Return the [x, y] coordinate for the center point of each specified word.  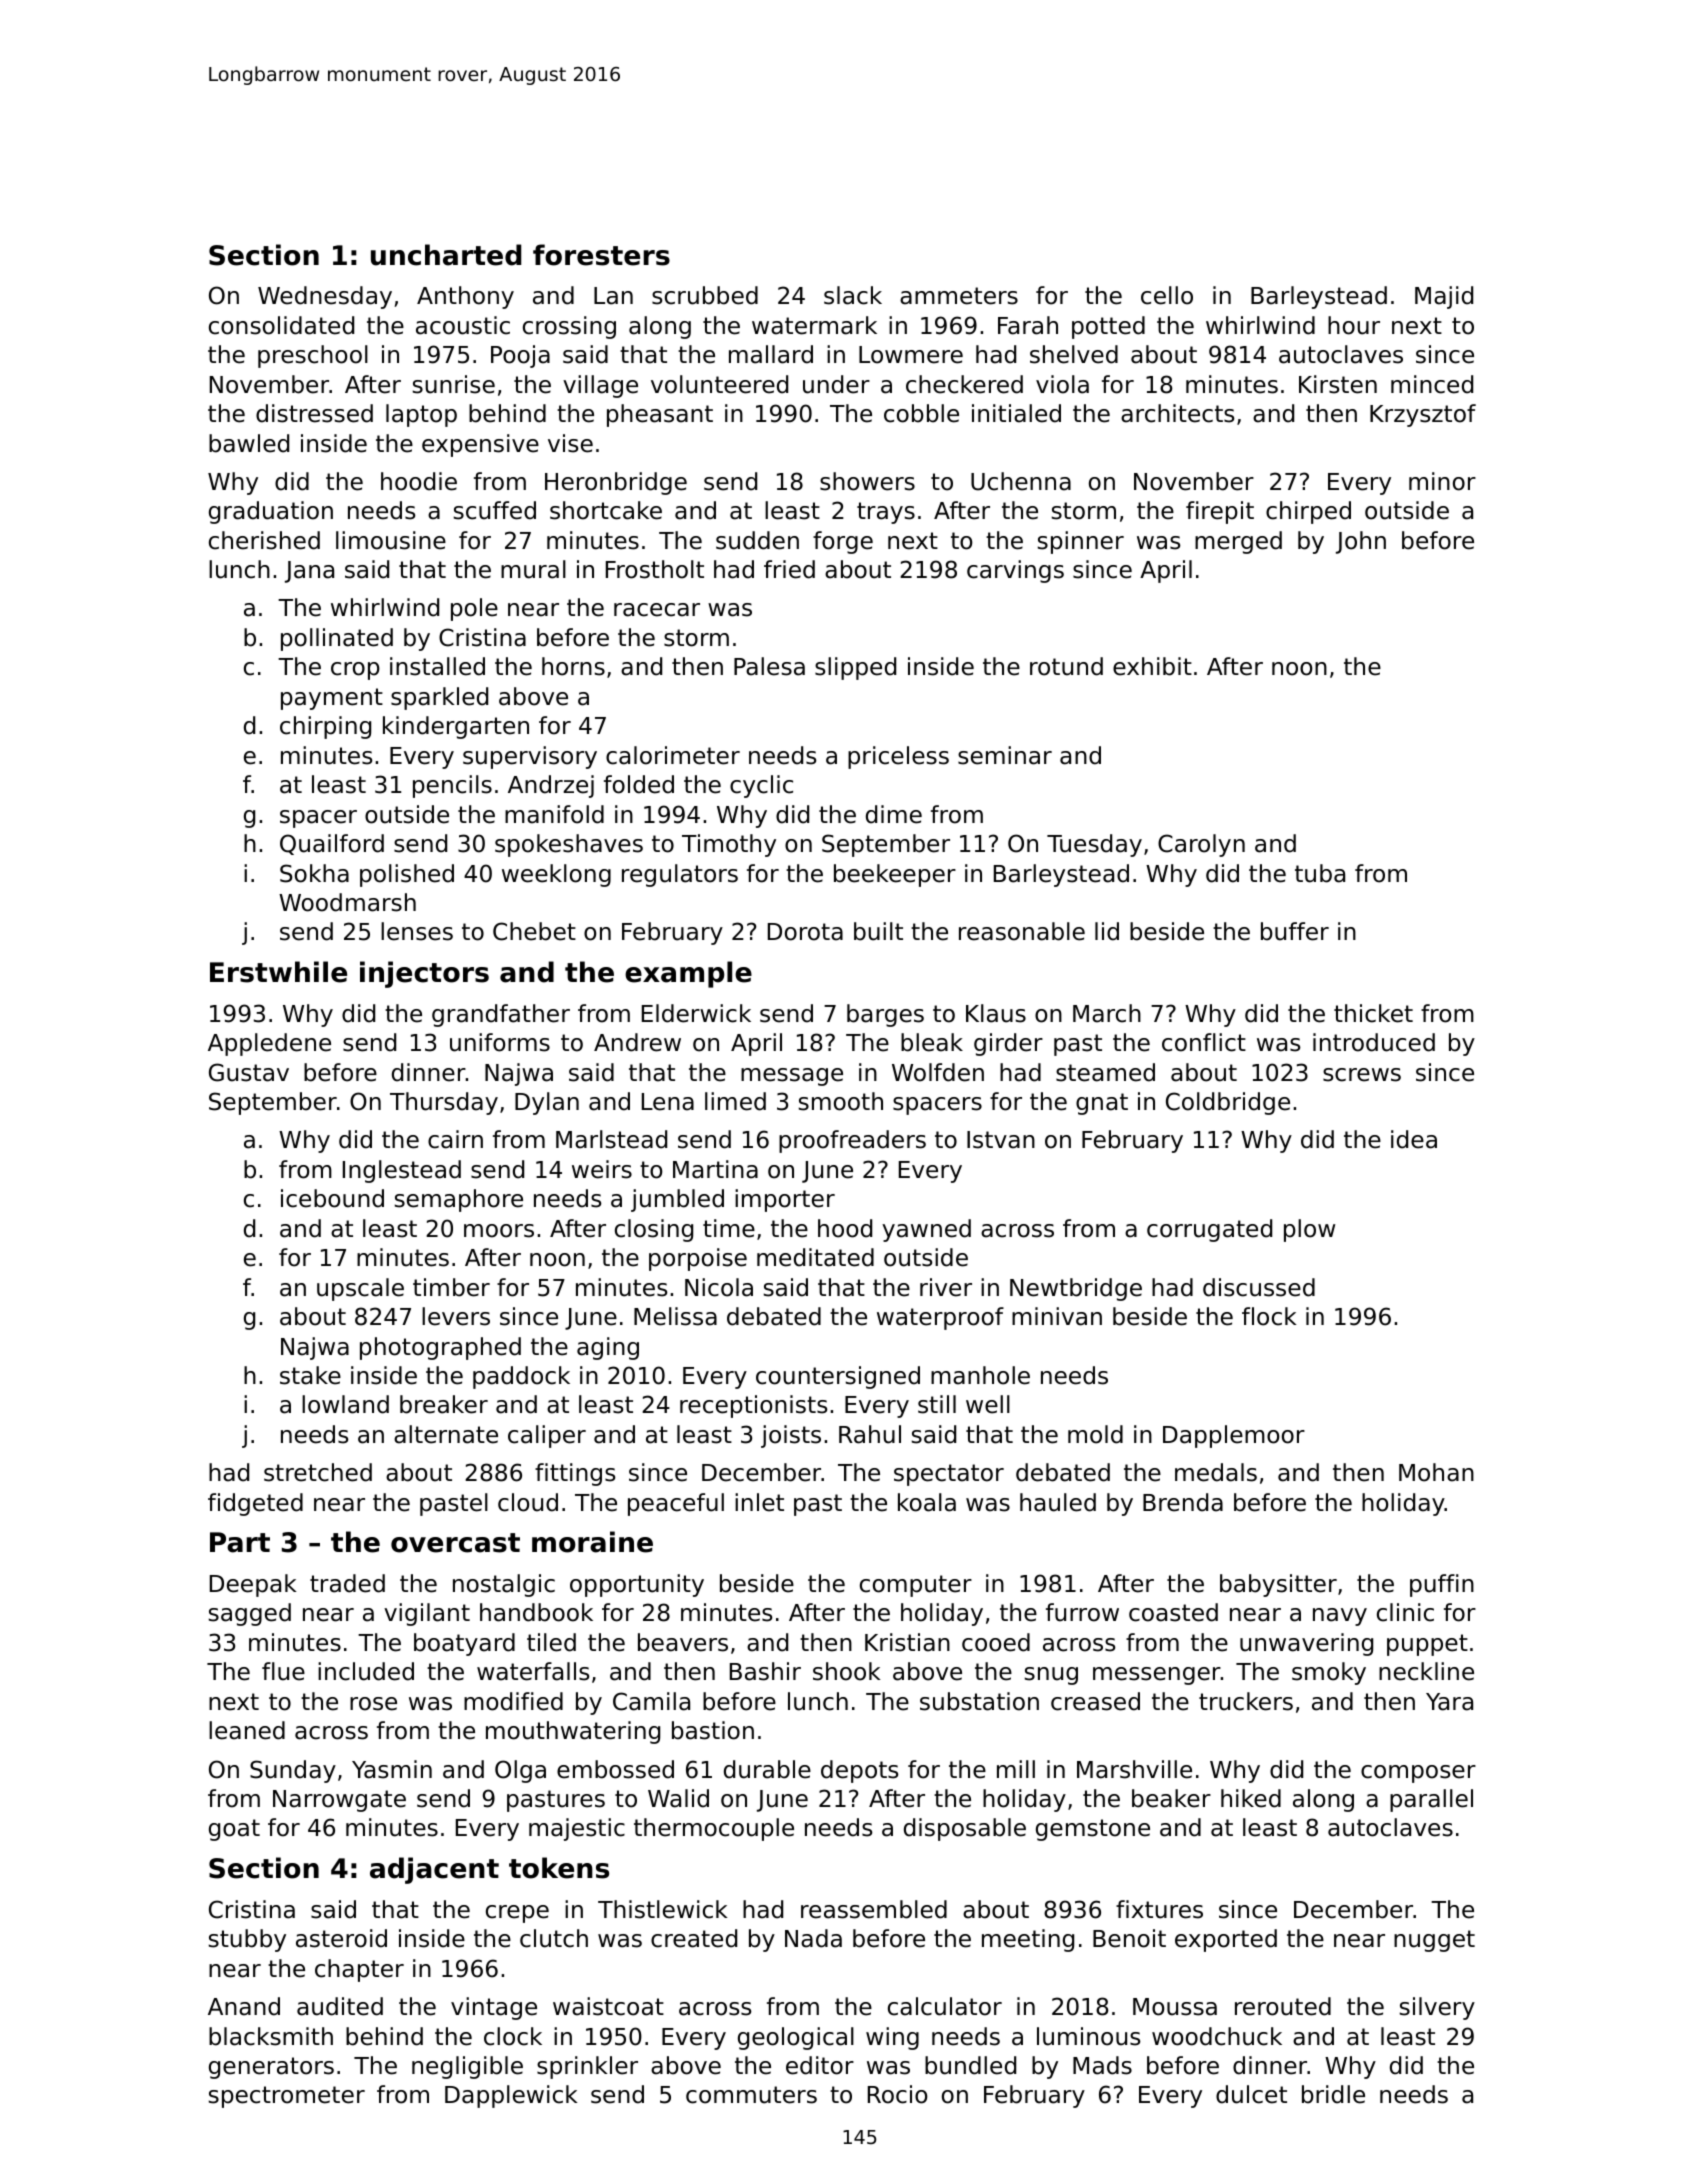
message [792, 1077]
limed [735, 1101]
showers [867, 481]
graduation [271, 512]
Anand [244, 2006]
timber [451, 1287]
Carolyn [1201, 845]
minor [1442, 481]
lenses [417, 931]
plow [1309, 1230]
